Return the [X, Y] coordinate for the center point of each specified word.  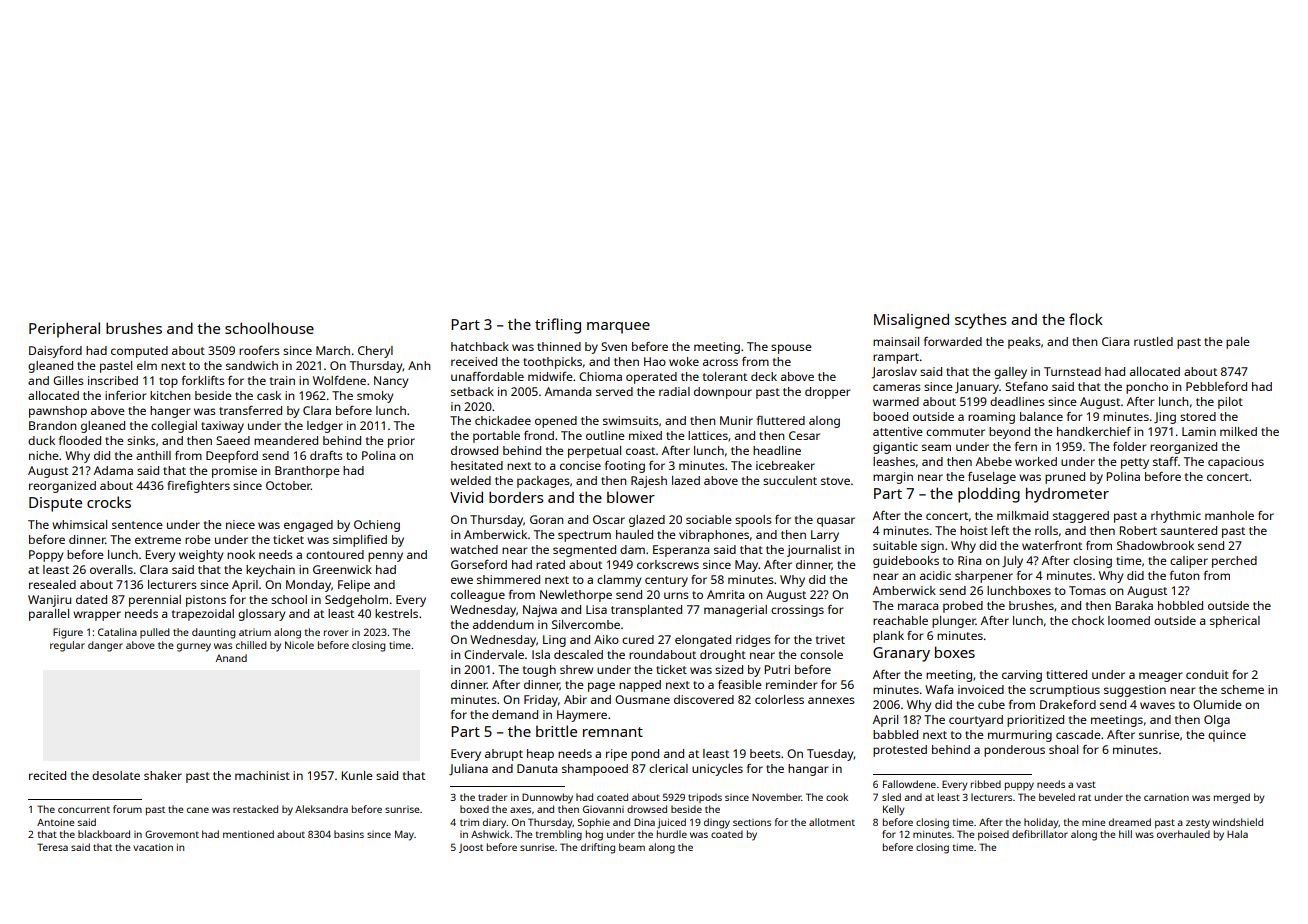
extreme [158, 540]
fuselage [992, 478]
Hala [1237, 834]
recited [47, 775]
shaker [163, 775]
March [333, 350]
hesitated [477, 465]
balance [1041, 416]
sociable [709, 519]
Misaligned [911, 321]
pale [1238, 343]
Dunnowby [547, 798]
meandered [286, 440]
